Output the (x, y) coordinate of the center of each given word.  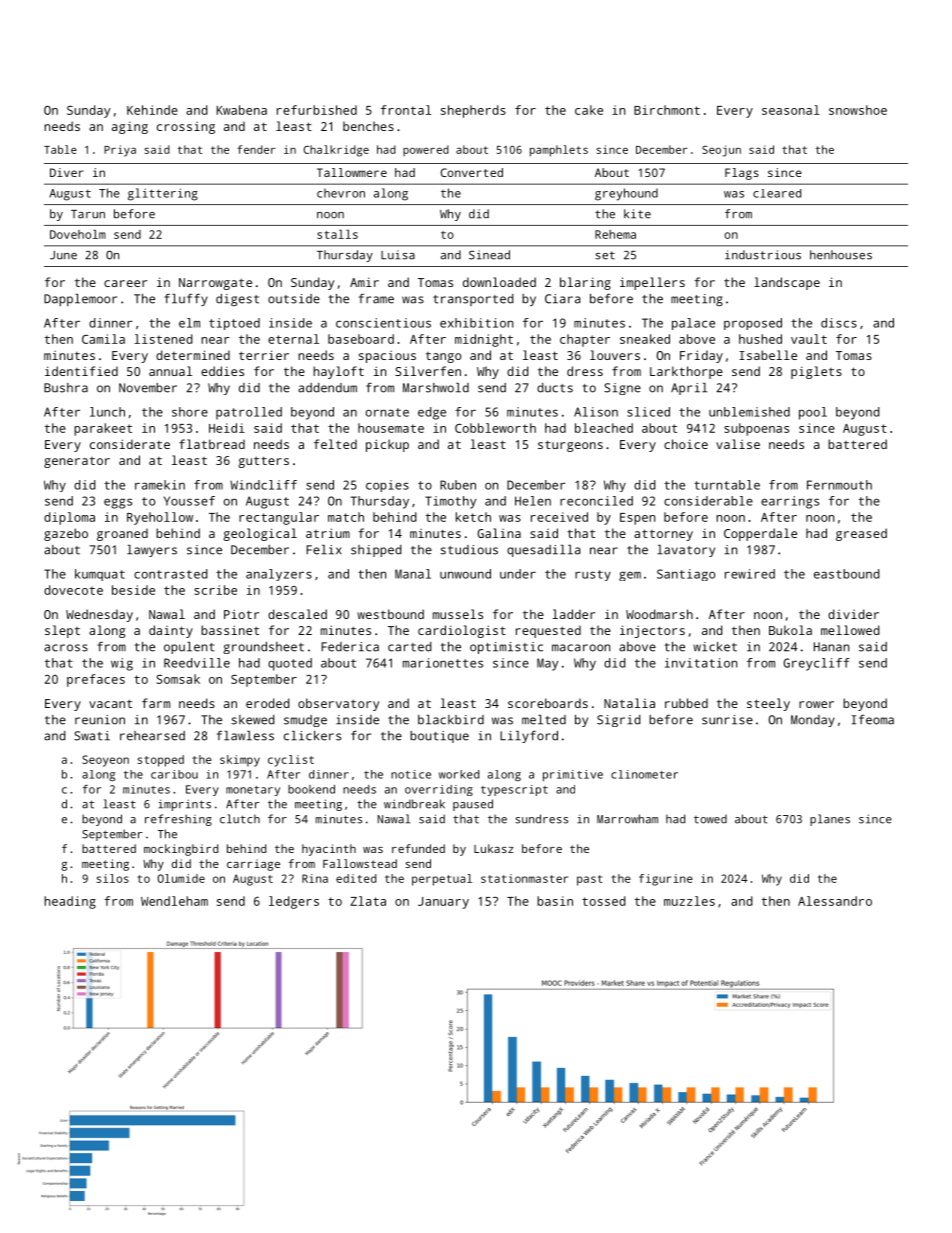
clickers (312, 736)
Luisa (398, 255)
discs (839, 323)
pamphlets (559, 151)
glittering (163, 194)
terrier (264, 355)
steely (768, 704)
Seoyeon (105, 761)
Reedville (197, 663)
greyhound (626, 194)
